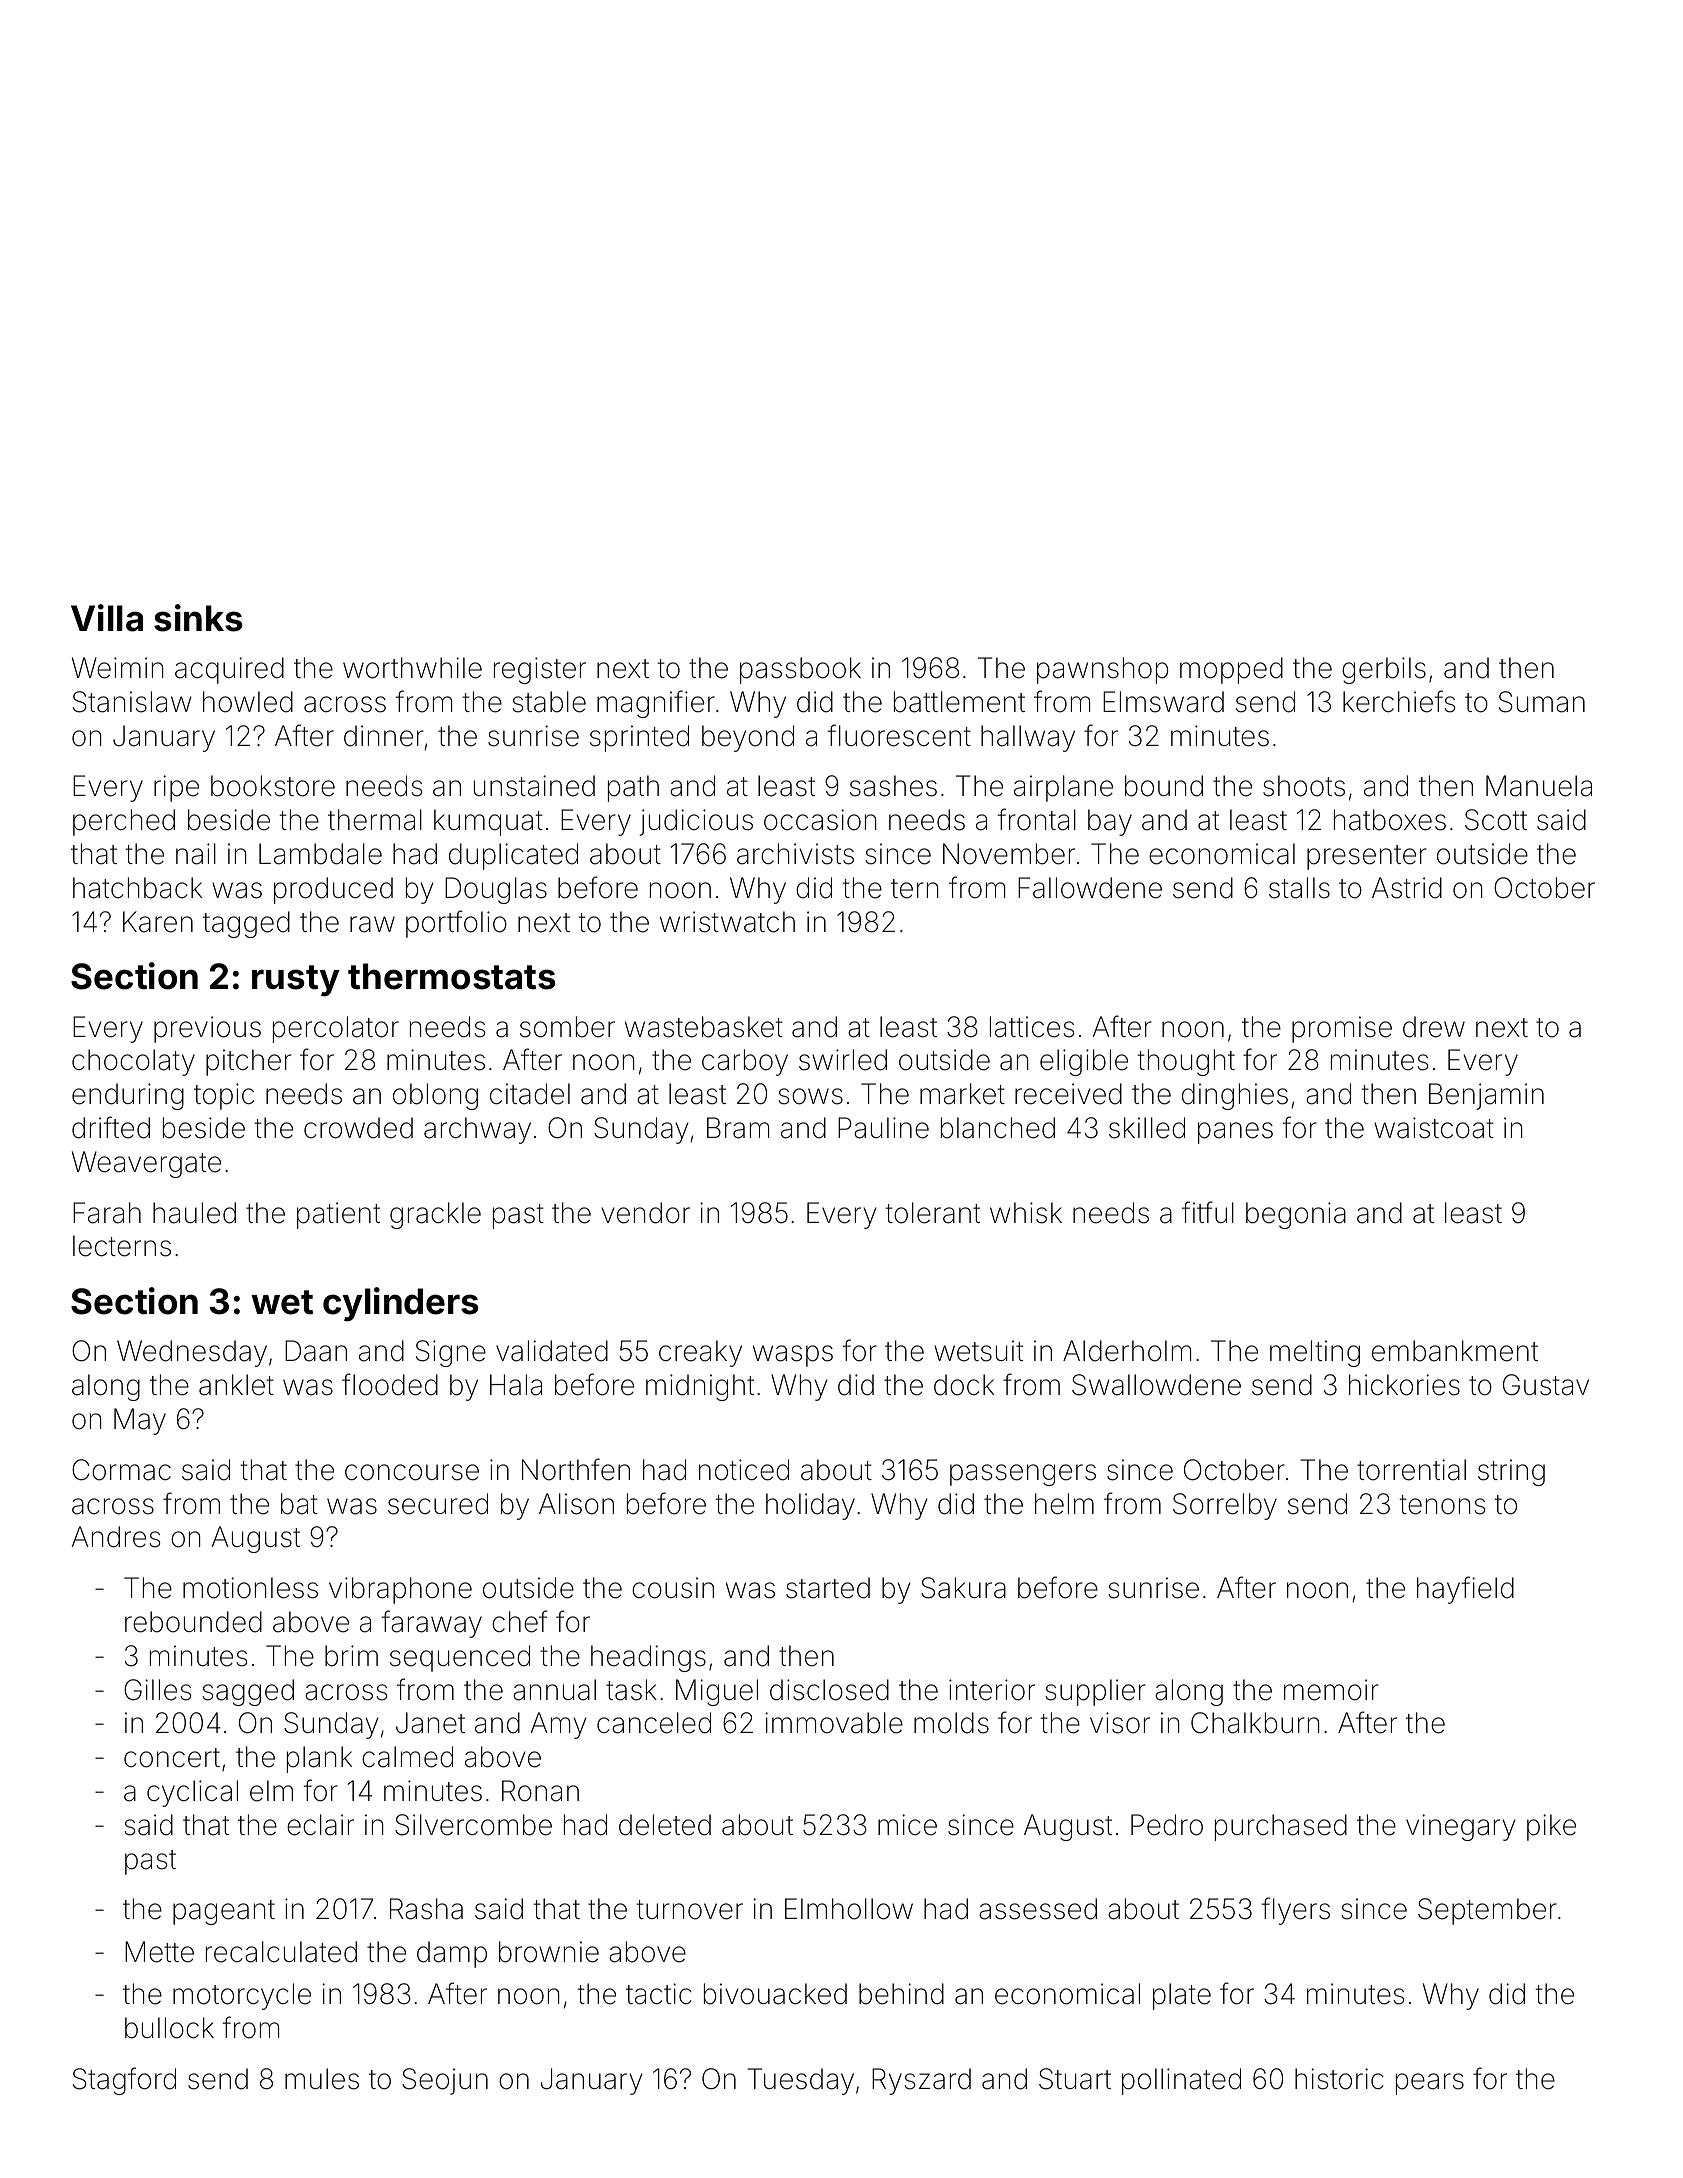  Describe the element at coordinates (159, 1952) in the screenshot. I see `Mette` at that location.
